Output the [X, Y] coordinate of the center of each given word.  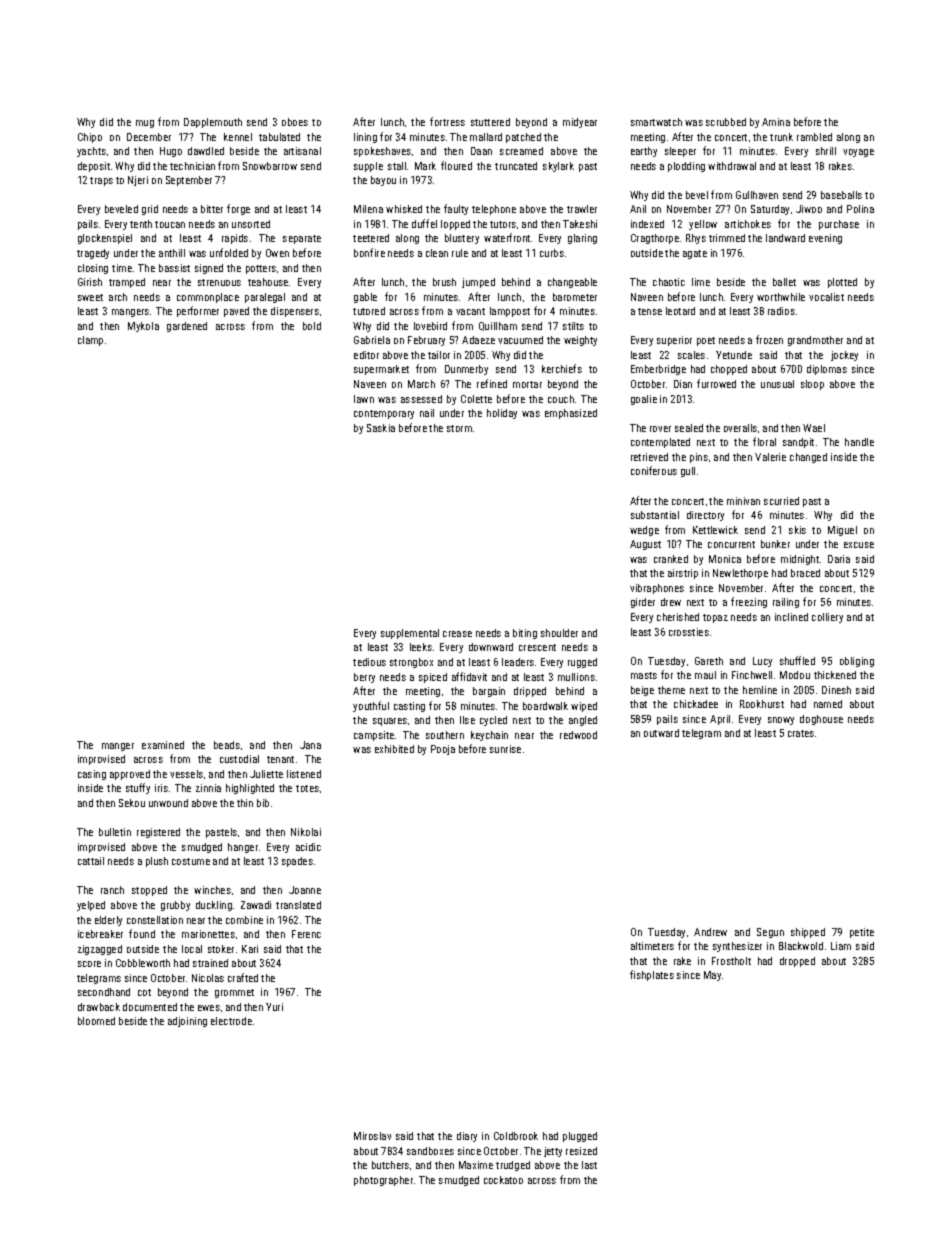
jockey [844, 356]
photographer [383, 1181]
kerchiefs [562, 368]
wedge [644, 531]
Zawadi [256, 905]
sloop [812, 385]
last [589, 1165]
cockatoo [503, 1180]
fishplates [652, 975]
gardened [187, 327]
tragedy [93, 254]
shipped [808, 933]
